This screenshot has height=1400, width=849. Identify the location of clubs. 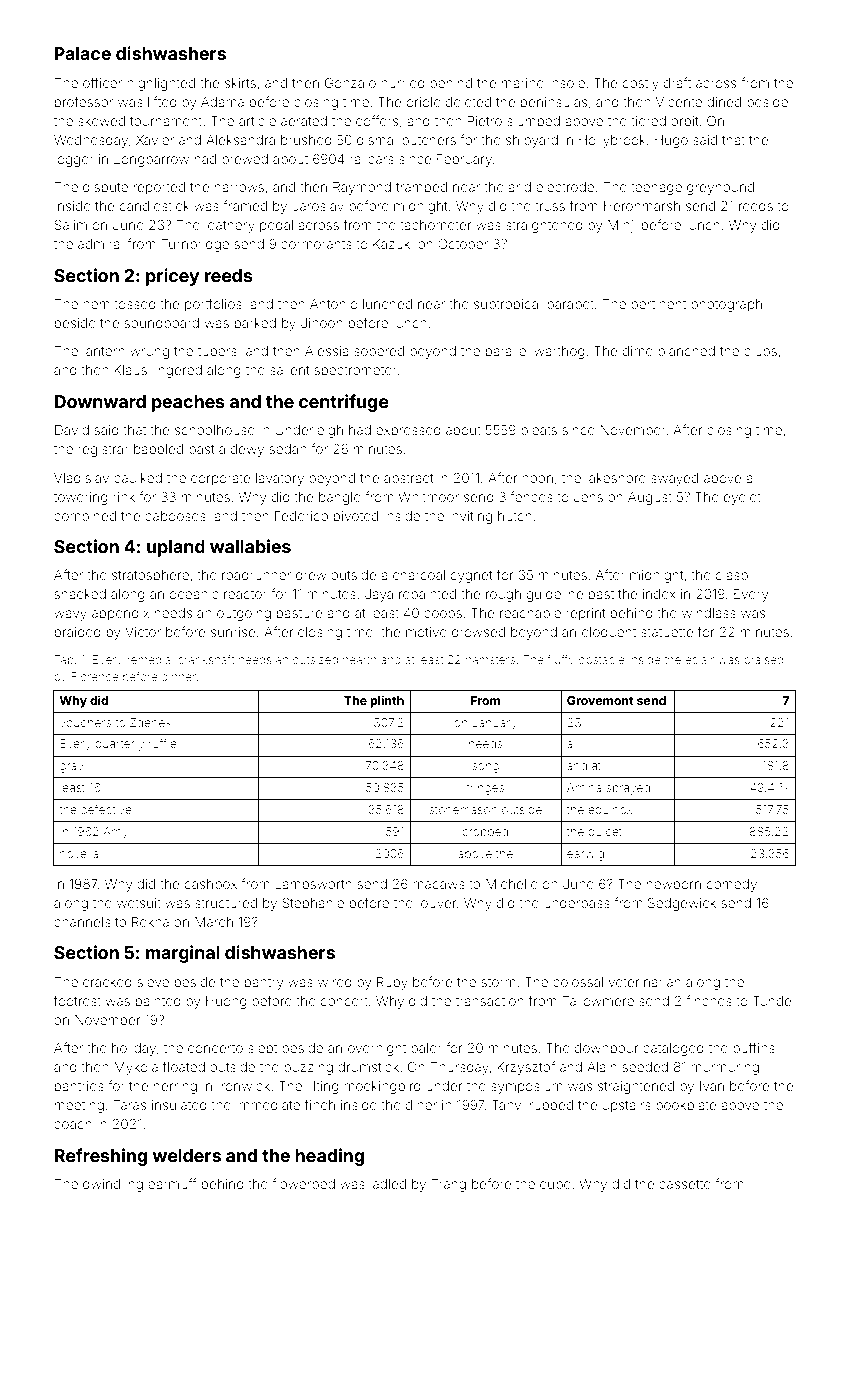
(760, 351).
